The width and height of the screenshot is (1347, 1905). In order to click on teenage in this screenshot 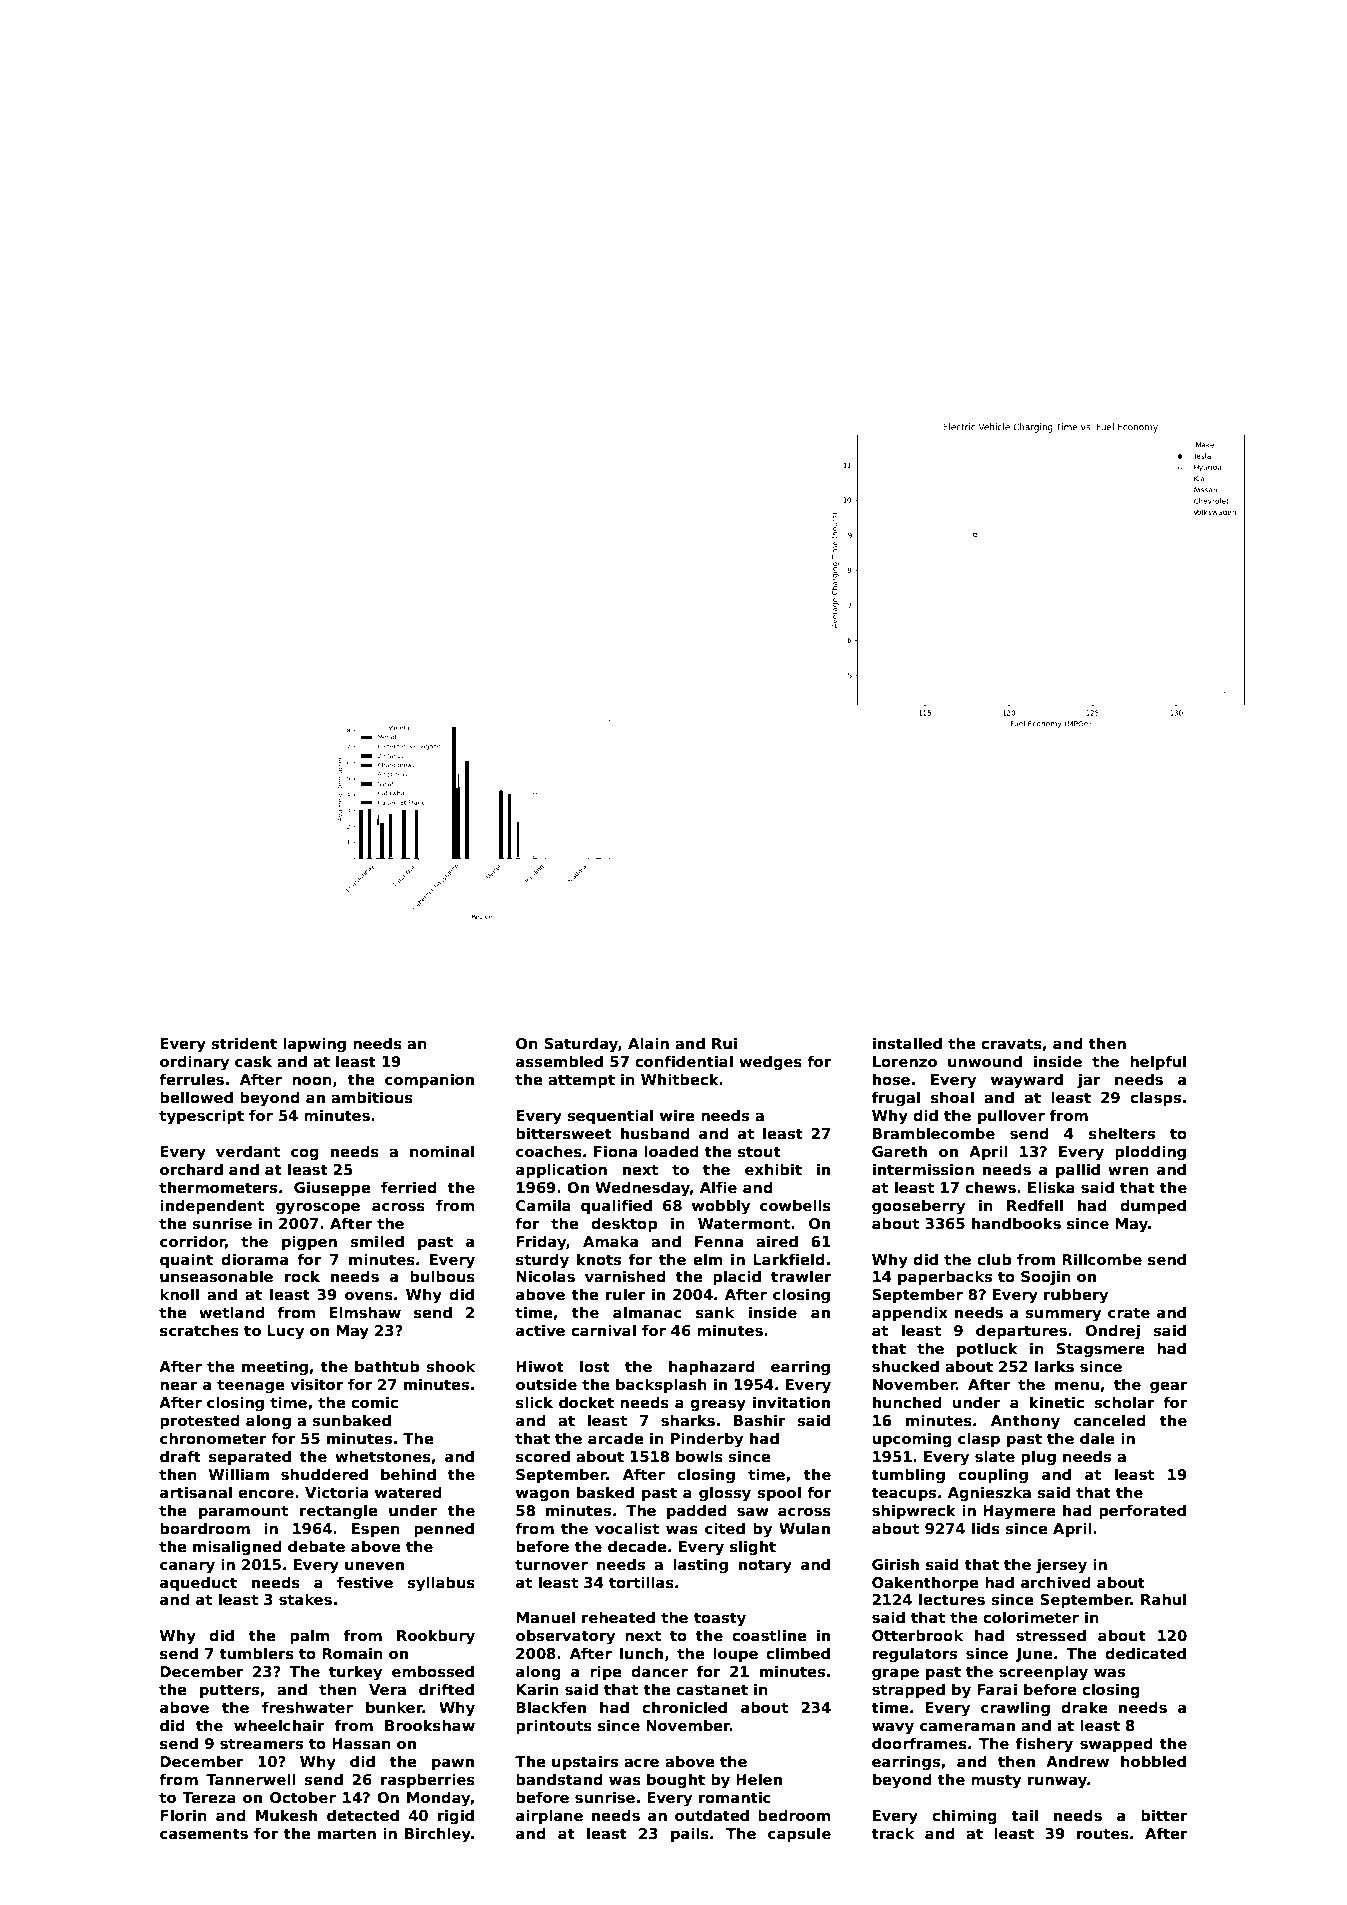, I will do `click(251, 1386)`.
